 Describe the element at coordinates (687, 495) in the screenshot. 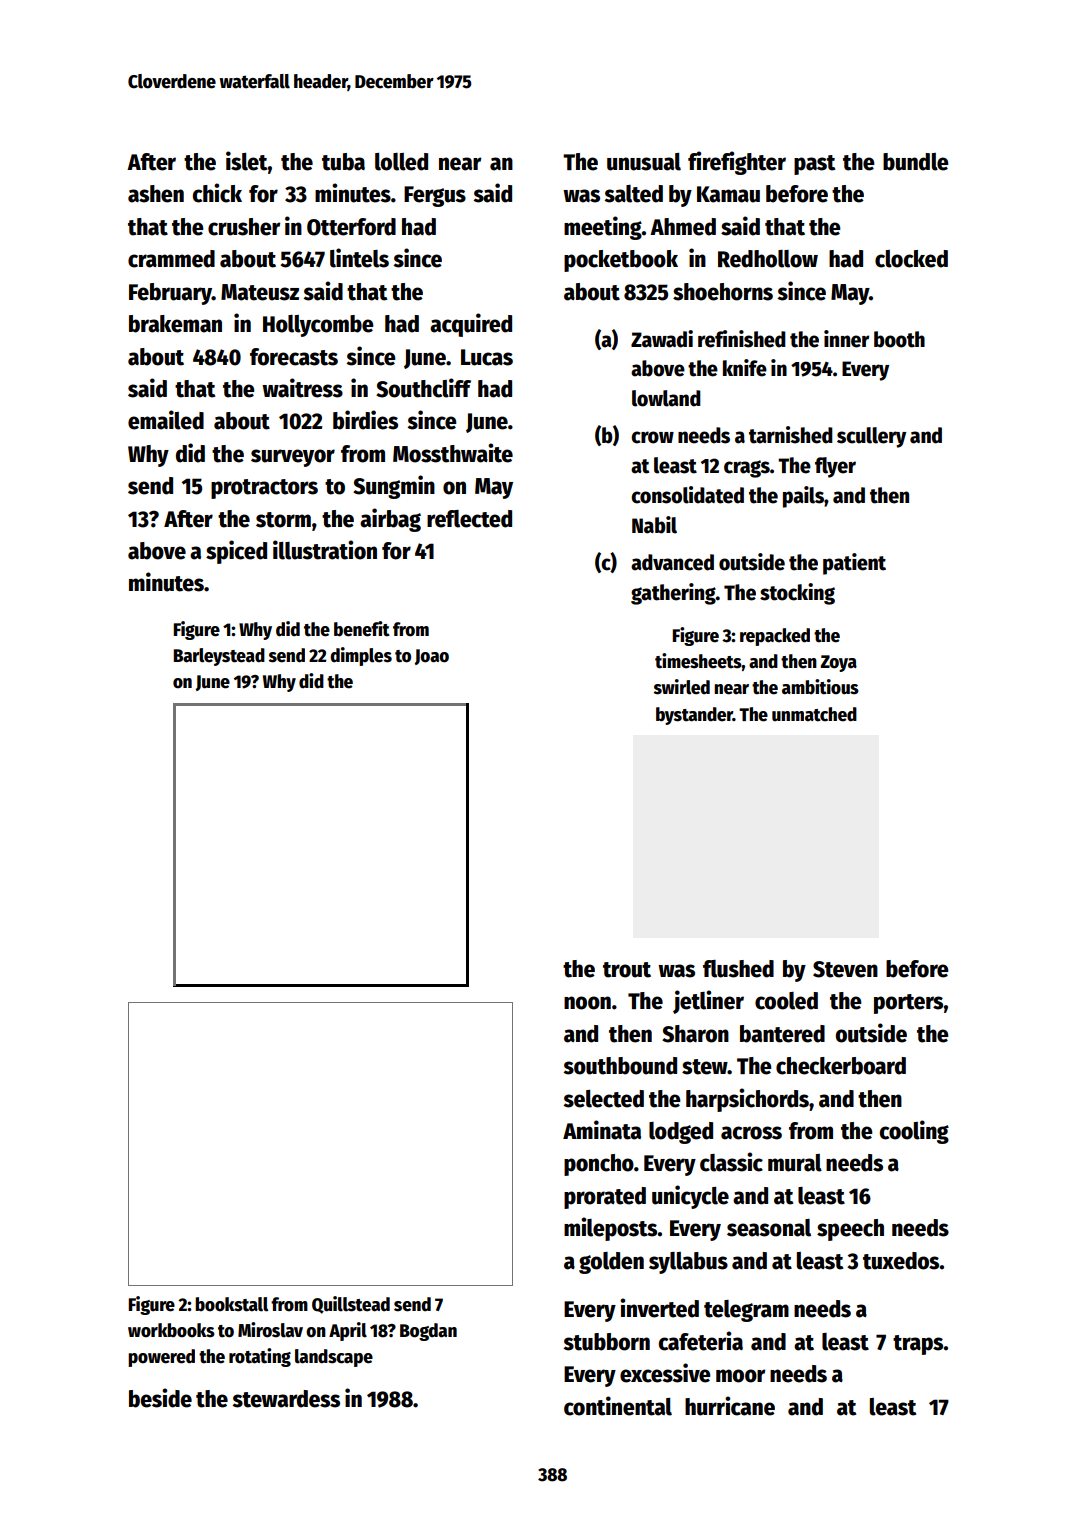

I see `consolidated` at that location.
